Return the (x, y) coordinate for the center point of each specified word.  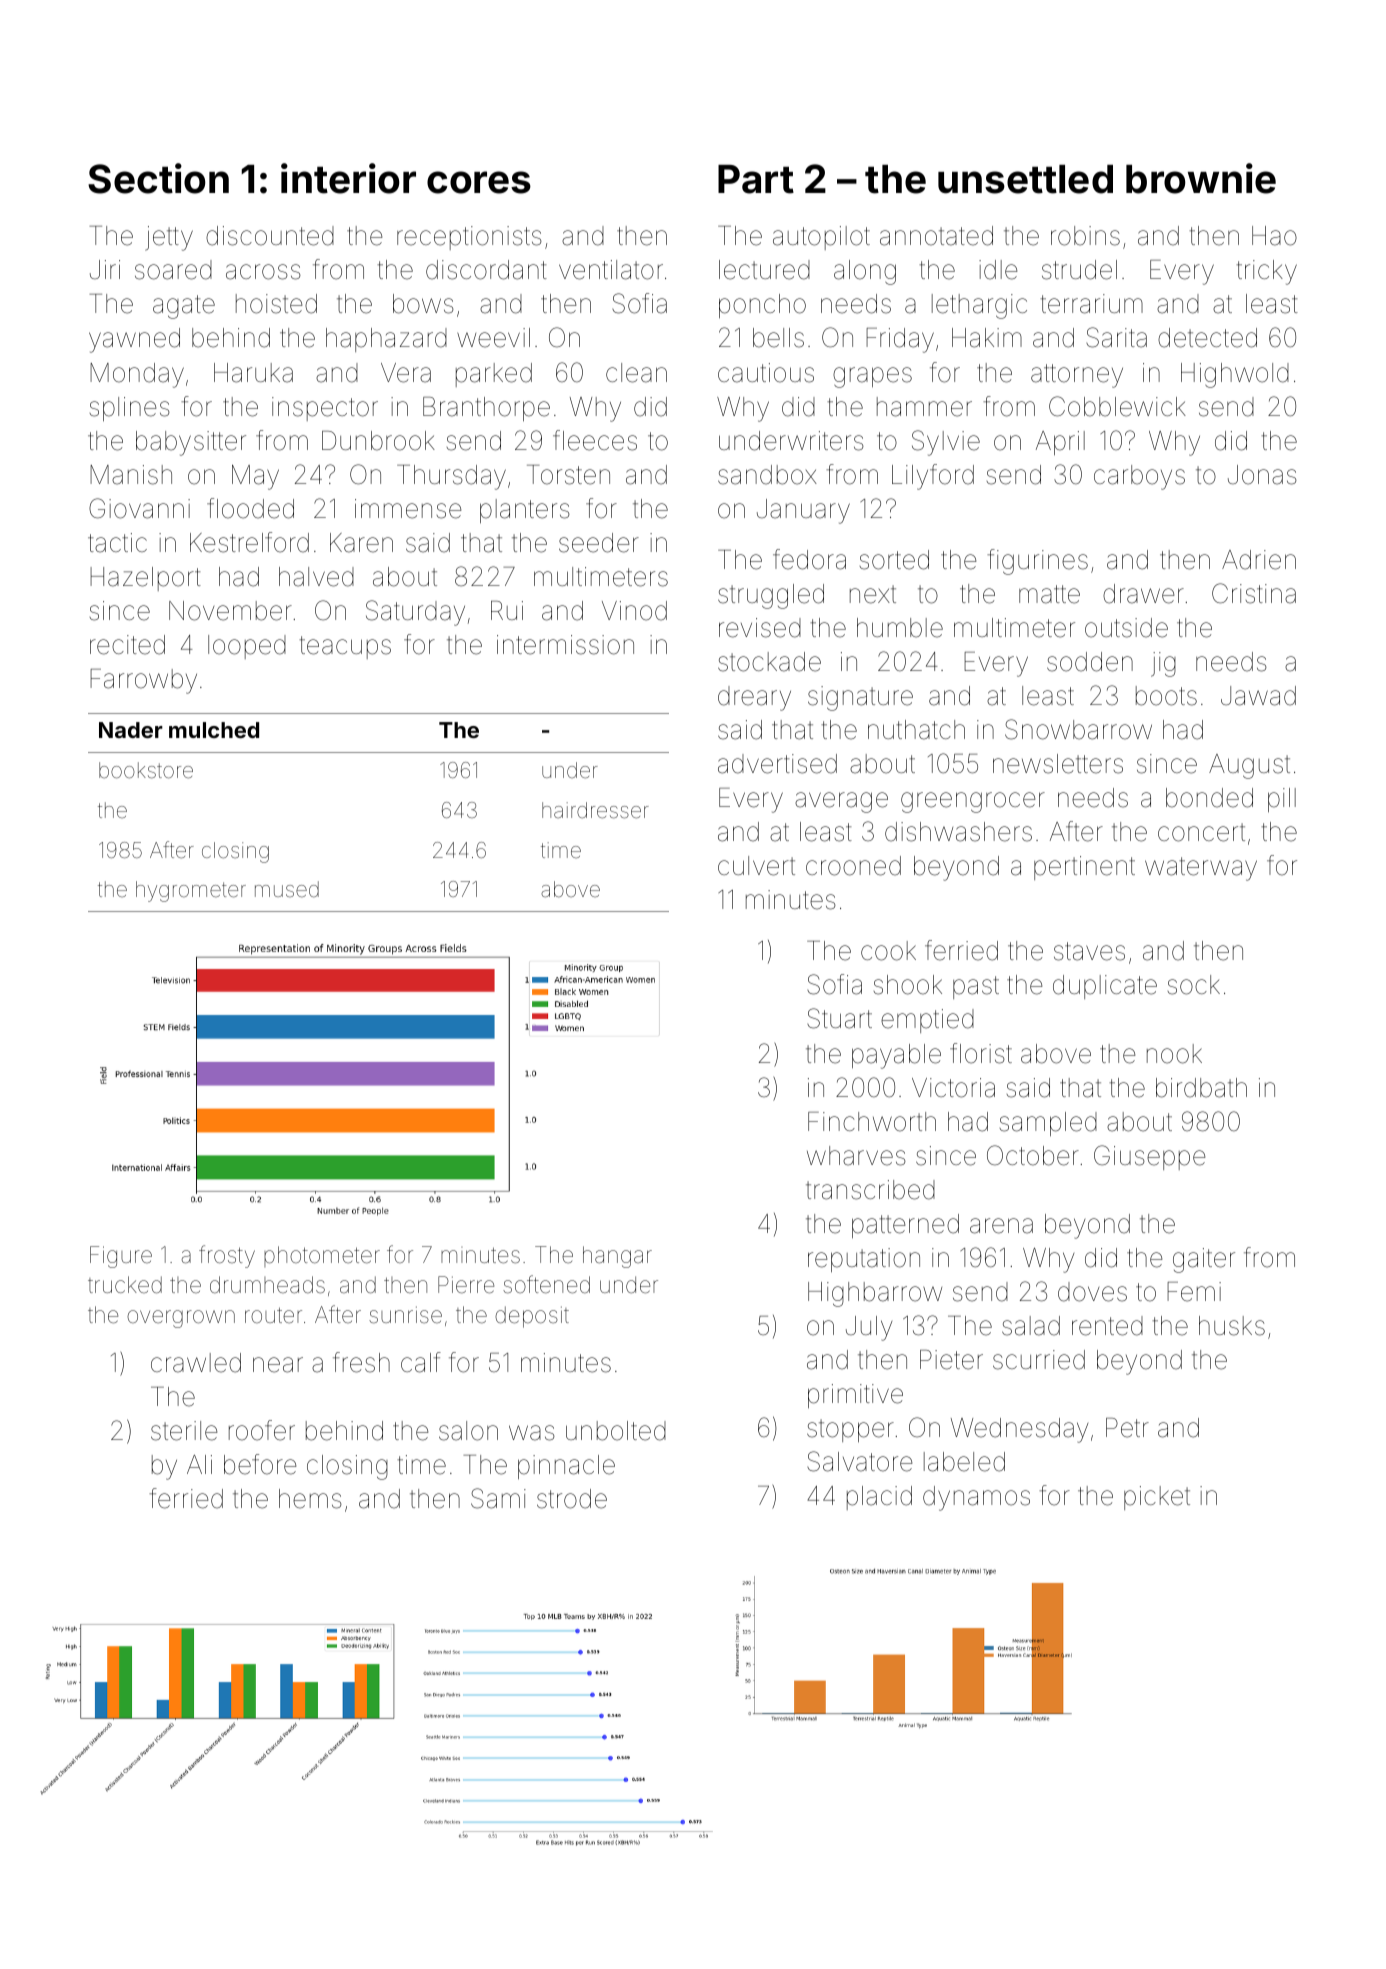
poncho (762, 306)
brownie (1201, 178)
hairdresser (595, 810)
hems (310, 1499)
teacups (345, 647)
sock (1194, 985)
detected (1207, 338)
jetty (169, 238)
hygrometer (191, 891)
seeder (599, 543)
